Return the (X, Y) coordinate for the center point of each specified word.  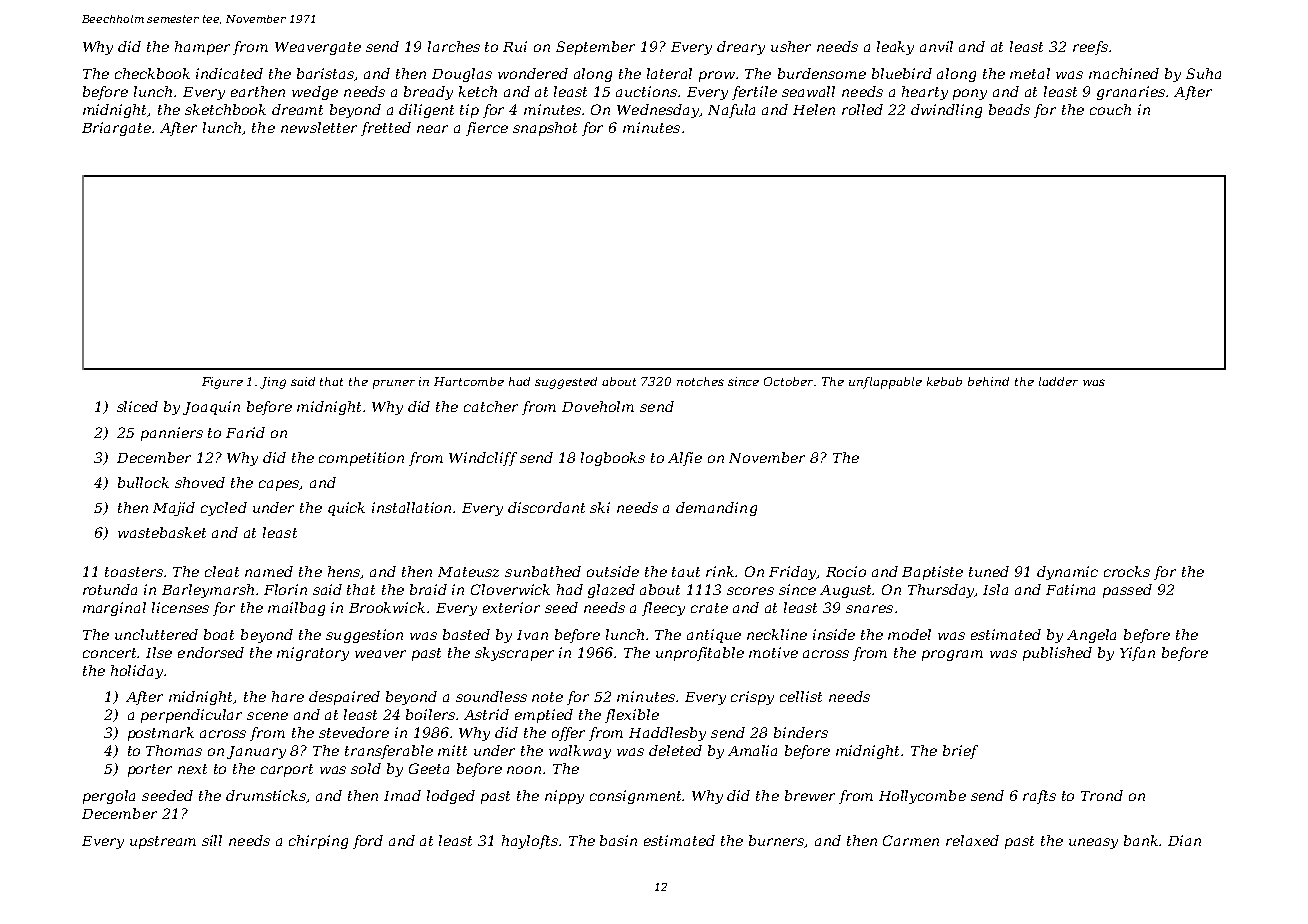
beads (1009, 109)
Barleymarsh (208, 591)
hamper (202, 48)
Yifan (1137, 654)
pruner (394, 384)
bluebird (902, 73)
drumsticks (266, 796)
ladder (1058, 381)
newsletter (319, 127)
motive (773, 652)
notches (700, 381)
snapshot (545, 129)
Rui (515, 46)
